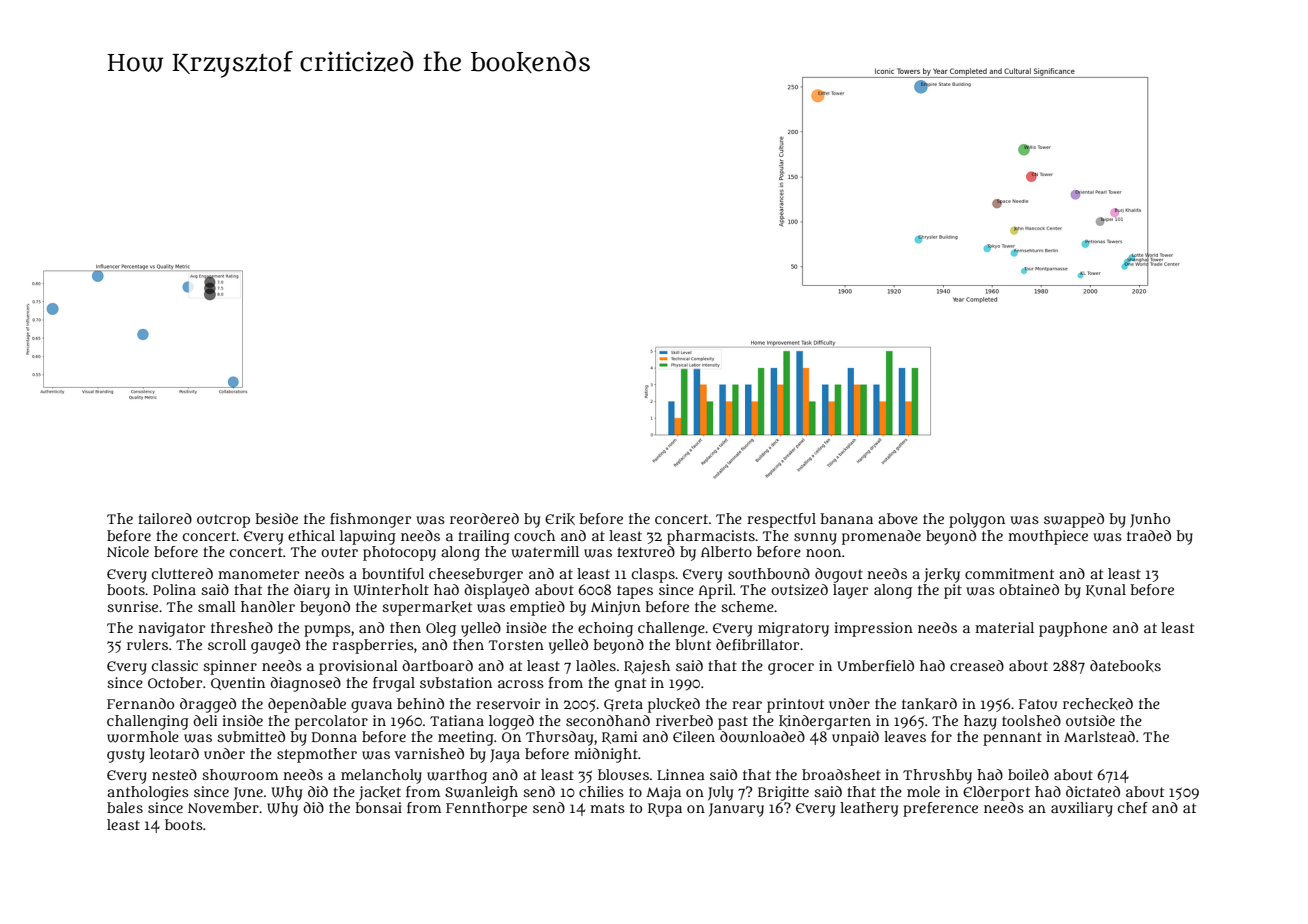 The height and width of the screenshot is (924, 1308). I want to click on frugal, so click(394, 684).
